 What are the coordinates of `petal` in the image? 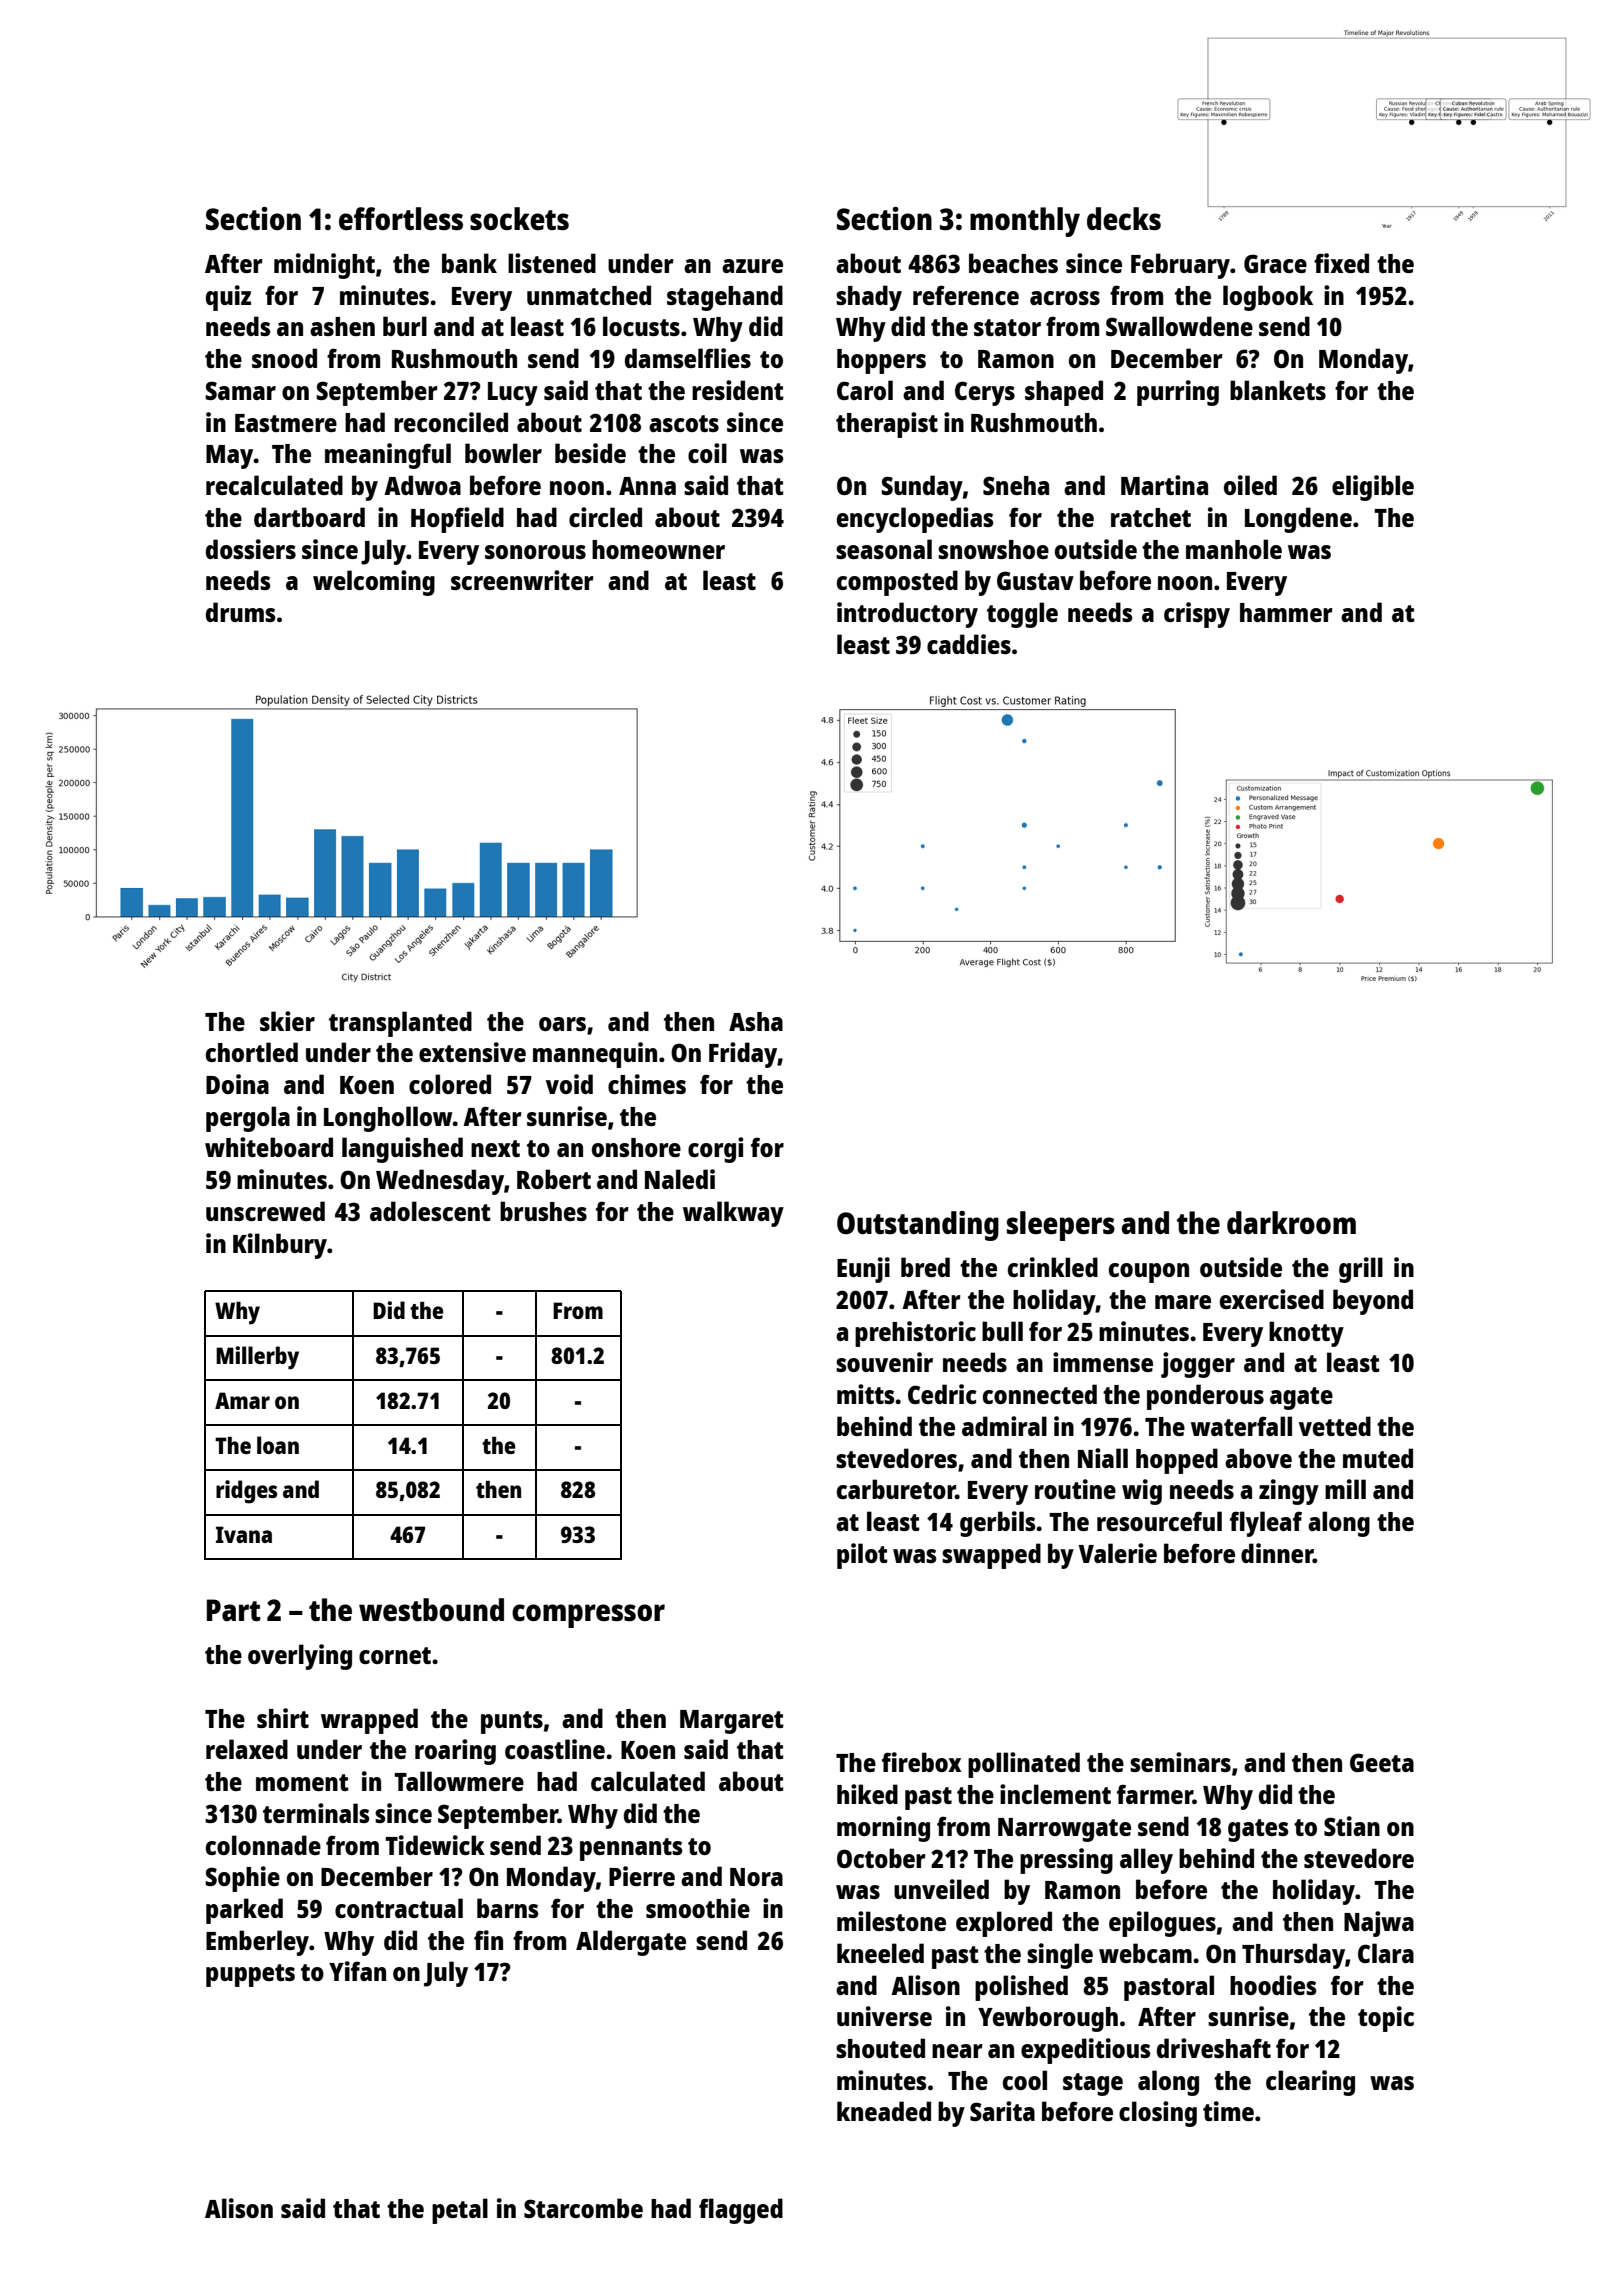 It's located at (460, 2211).
